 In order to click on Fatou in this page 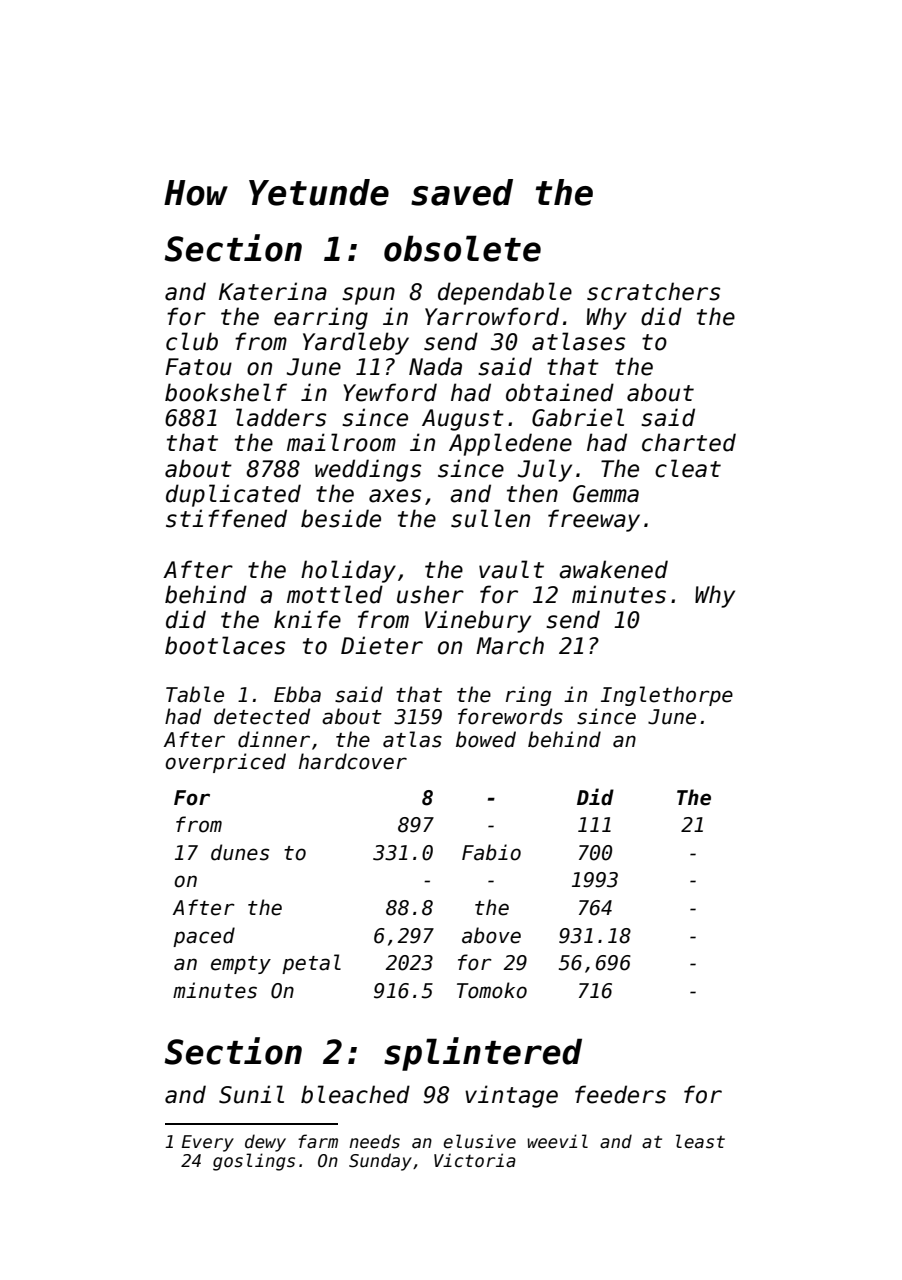, I will do `click(198, 367)`.
